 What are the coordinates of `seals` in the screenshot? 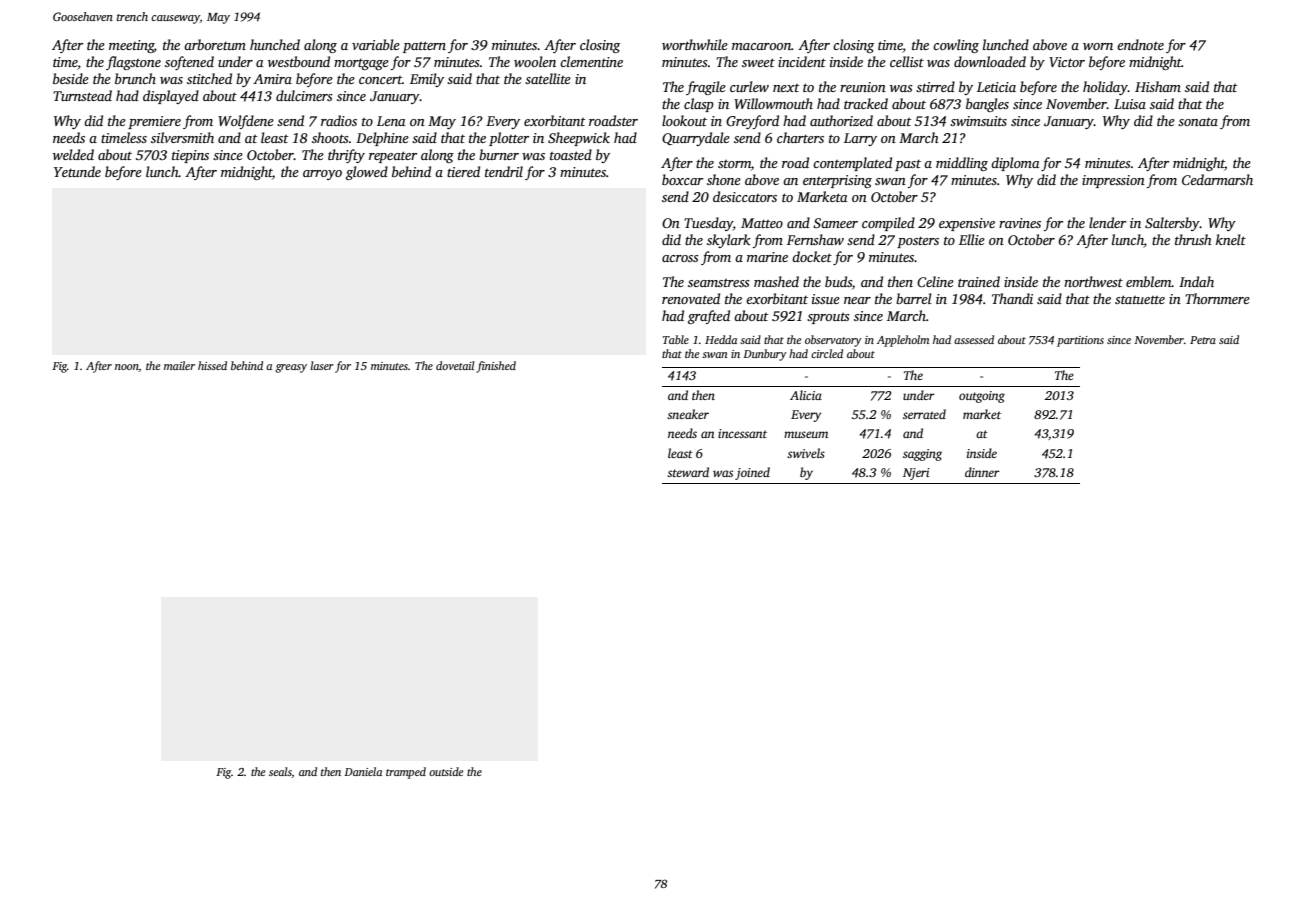 It's located at (280, 772).
